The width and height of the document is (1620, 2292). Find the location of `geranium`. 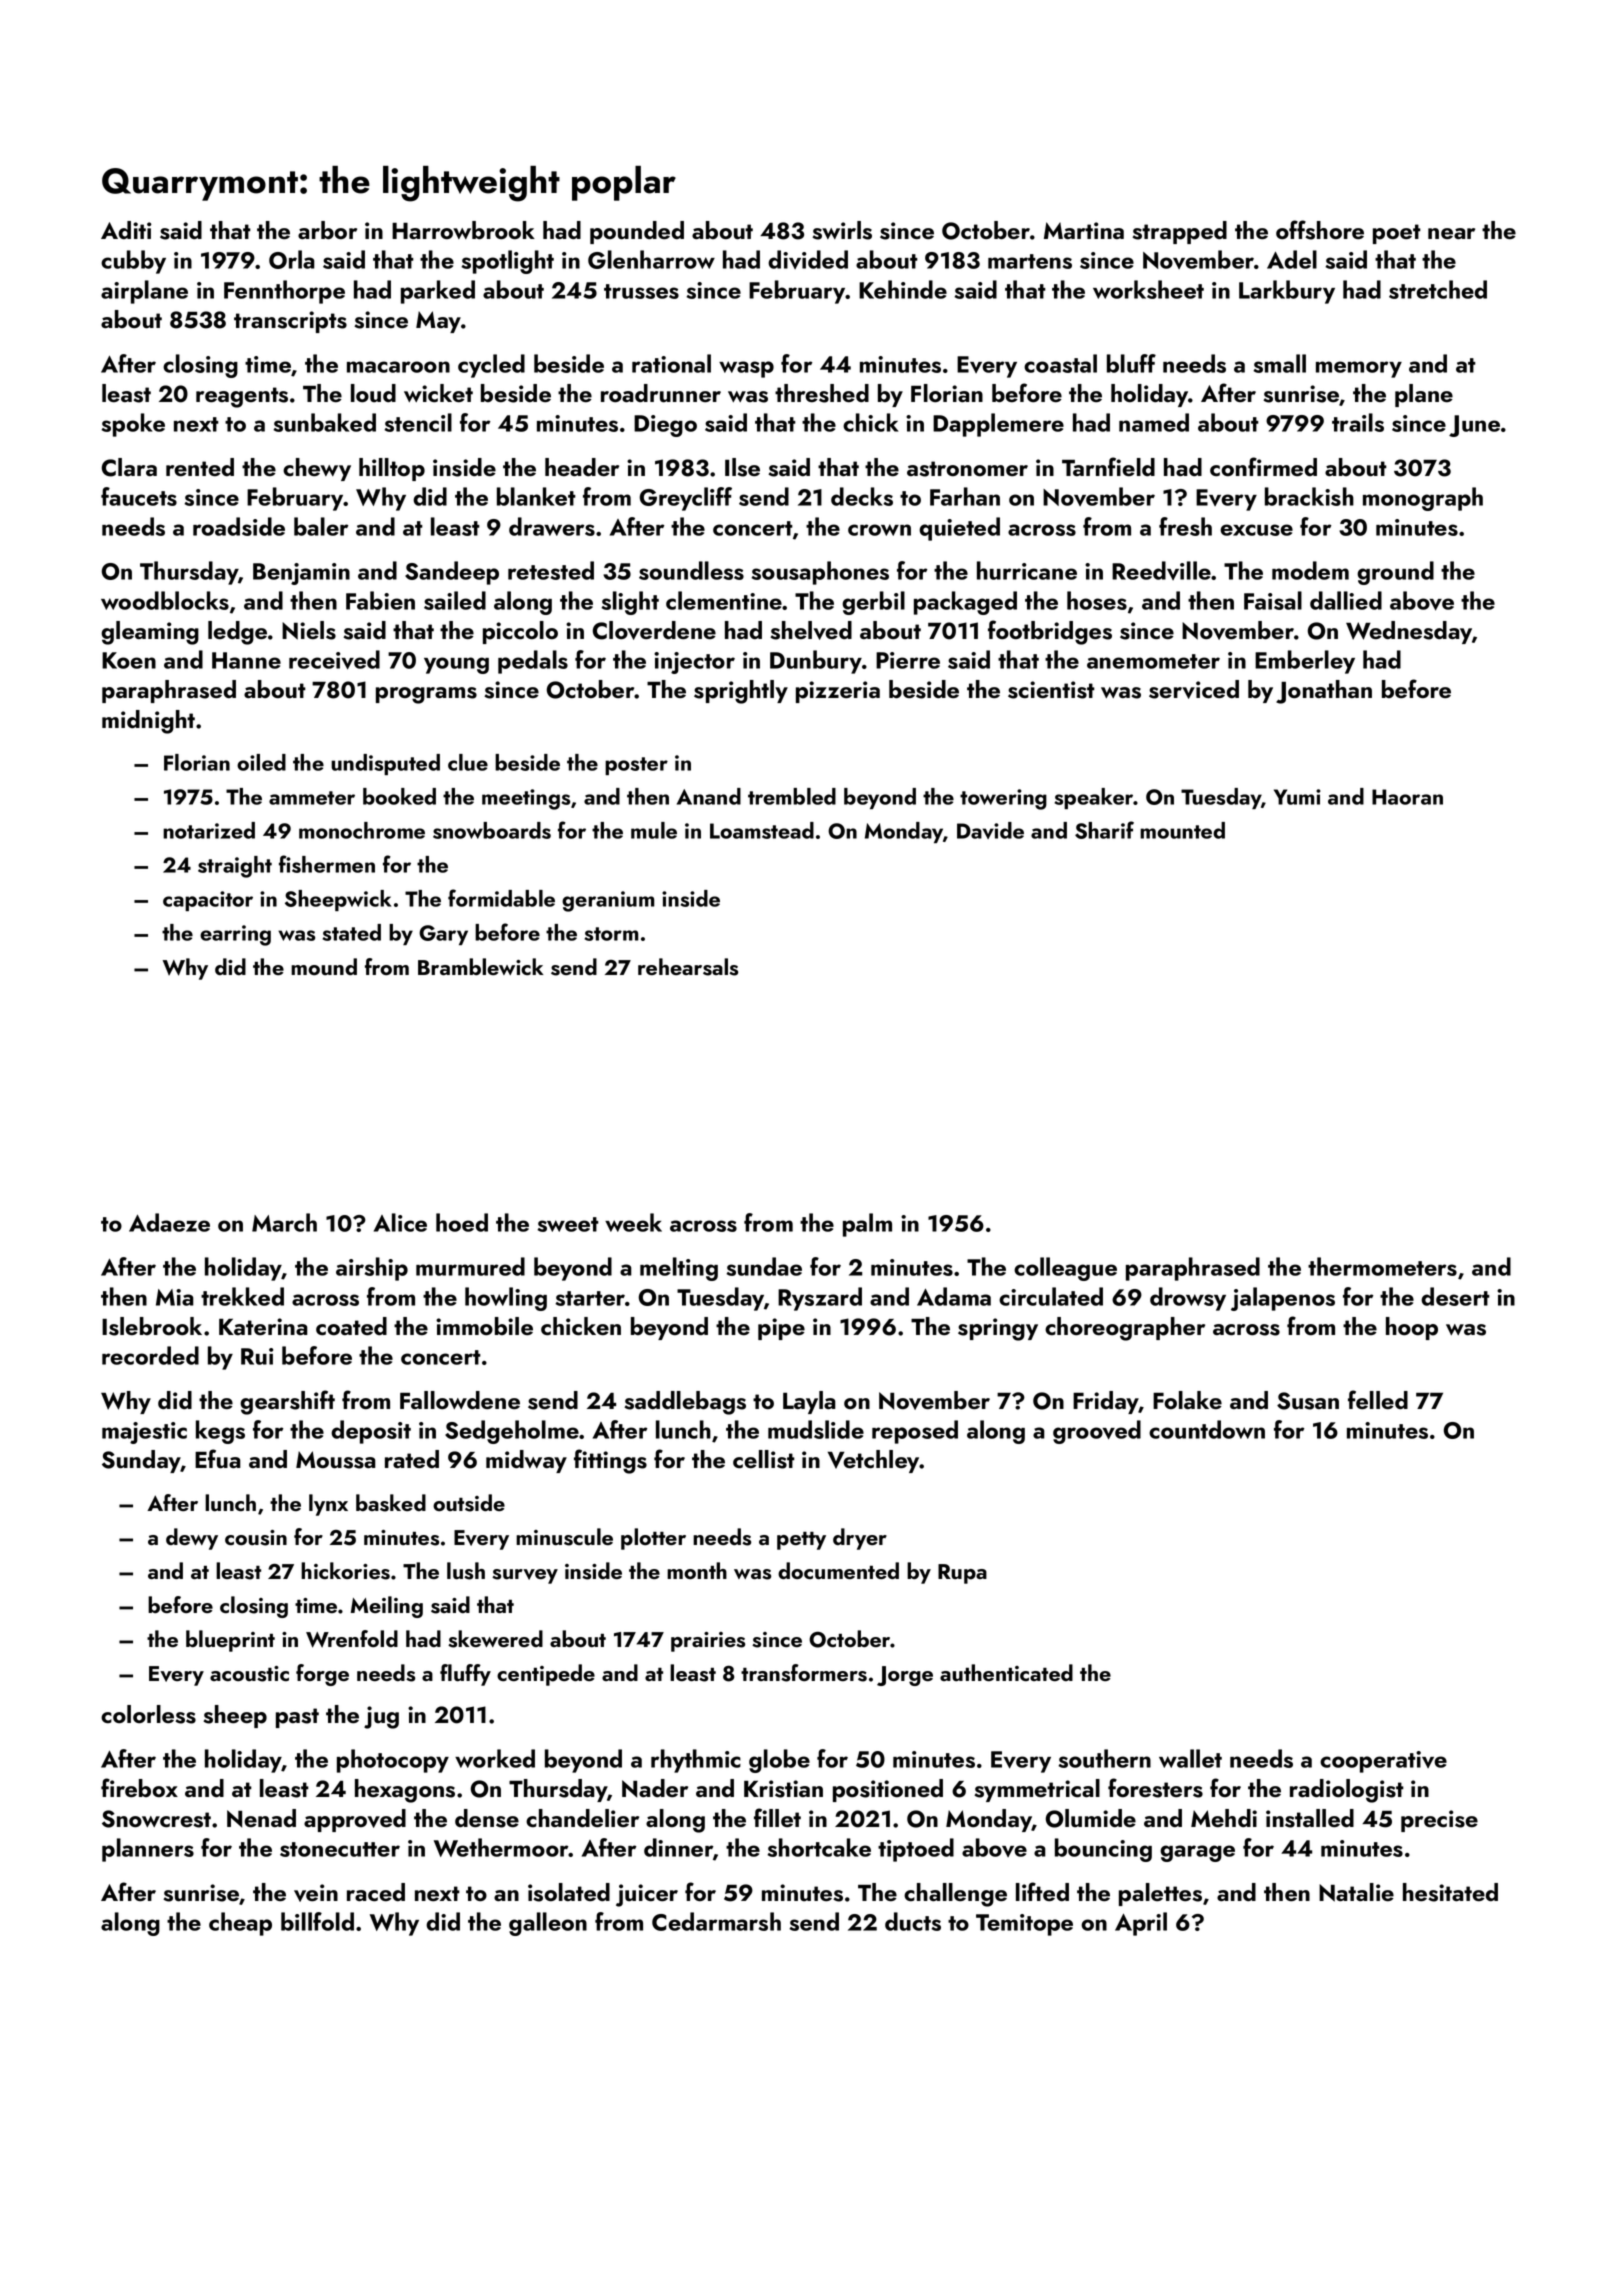

geranium is located at coordinates (608, 901).
